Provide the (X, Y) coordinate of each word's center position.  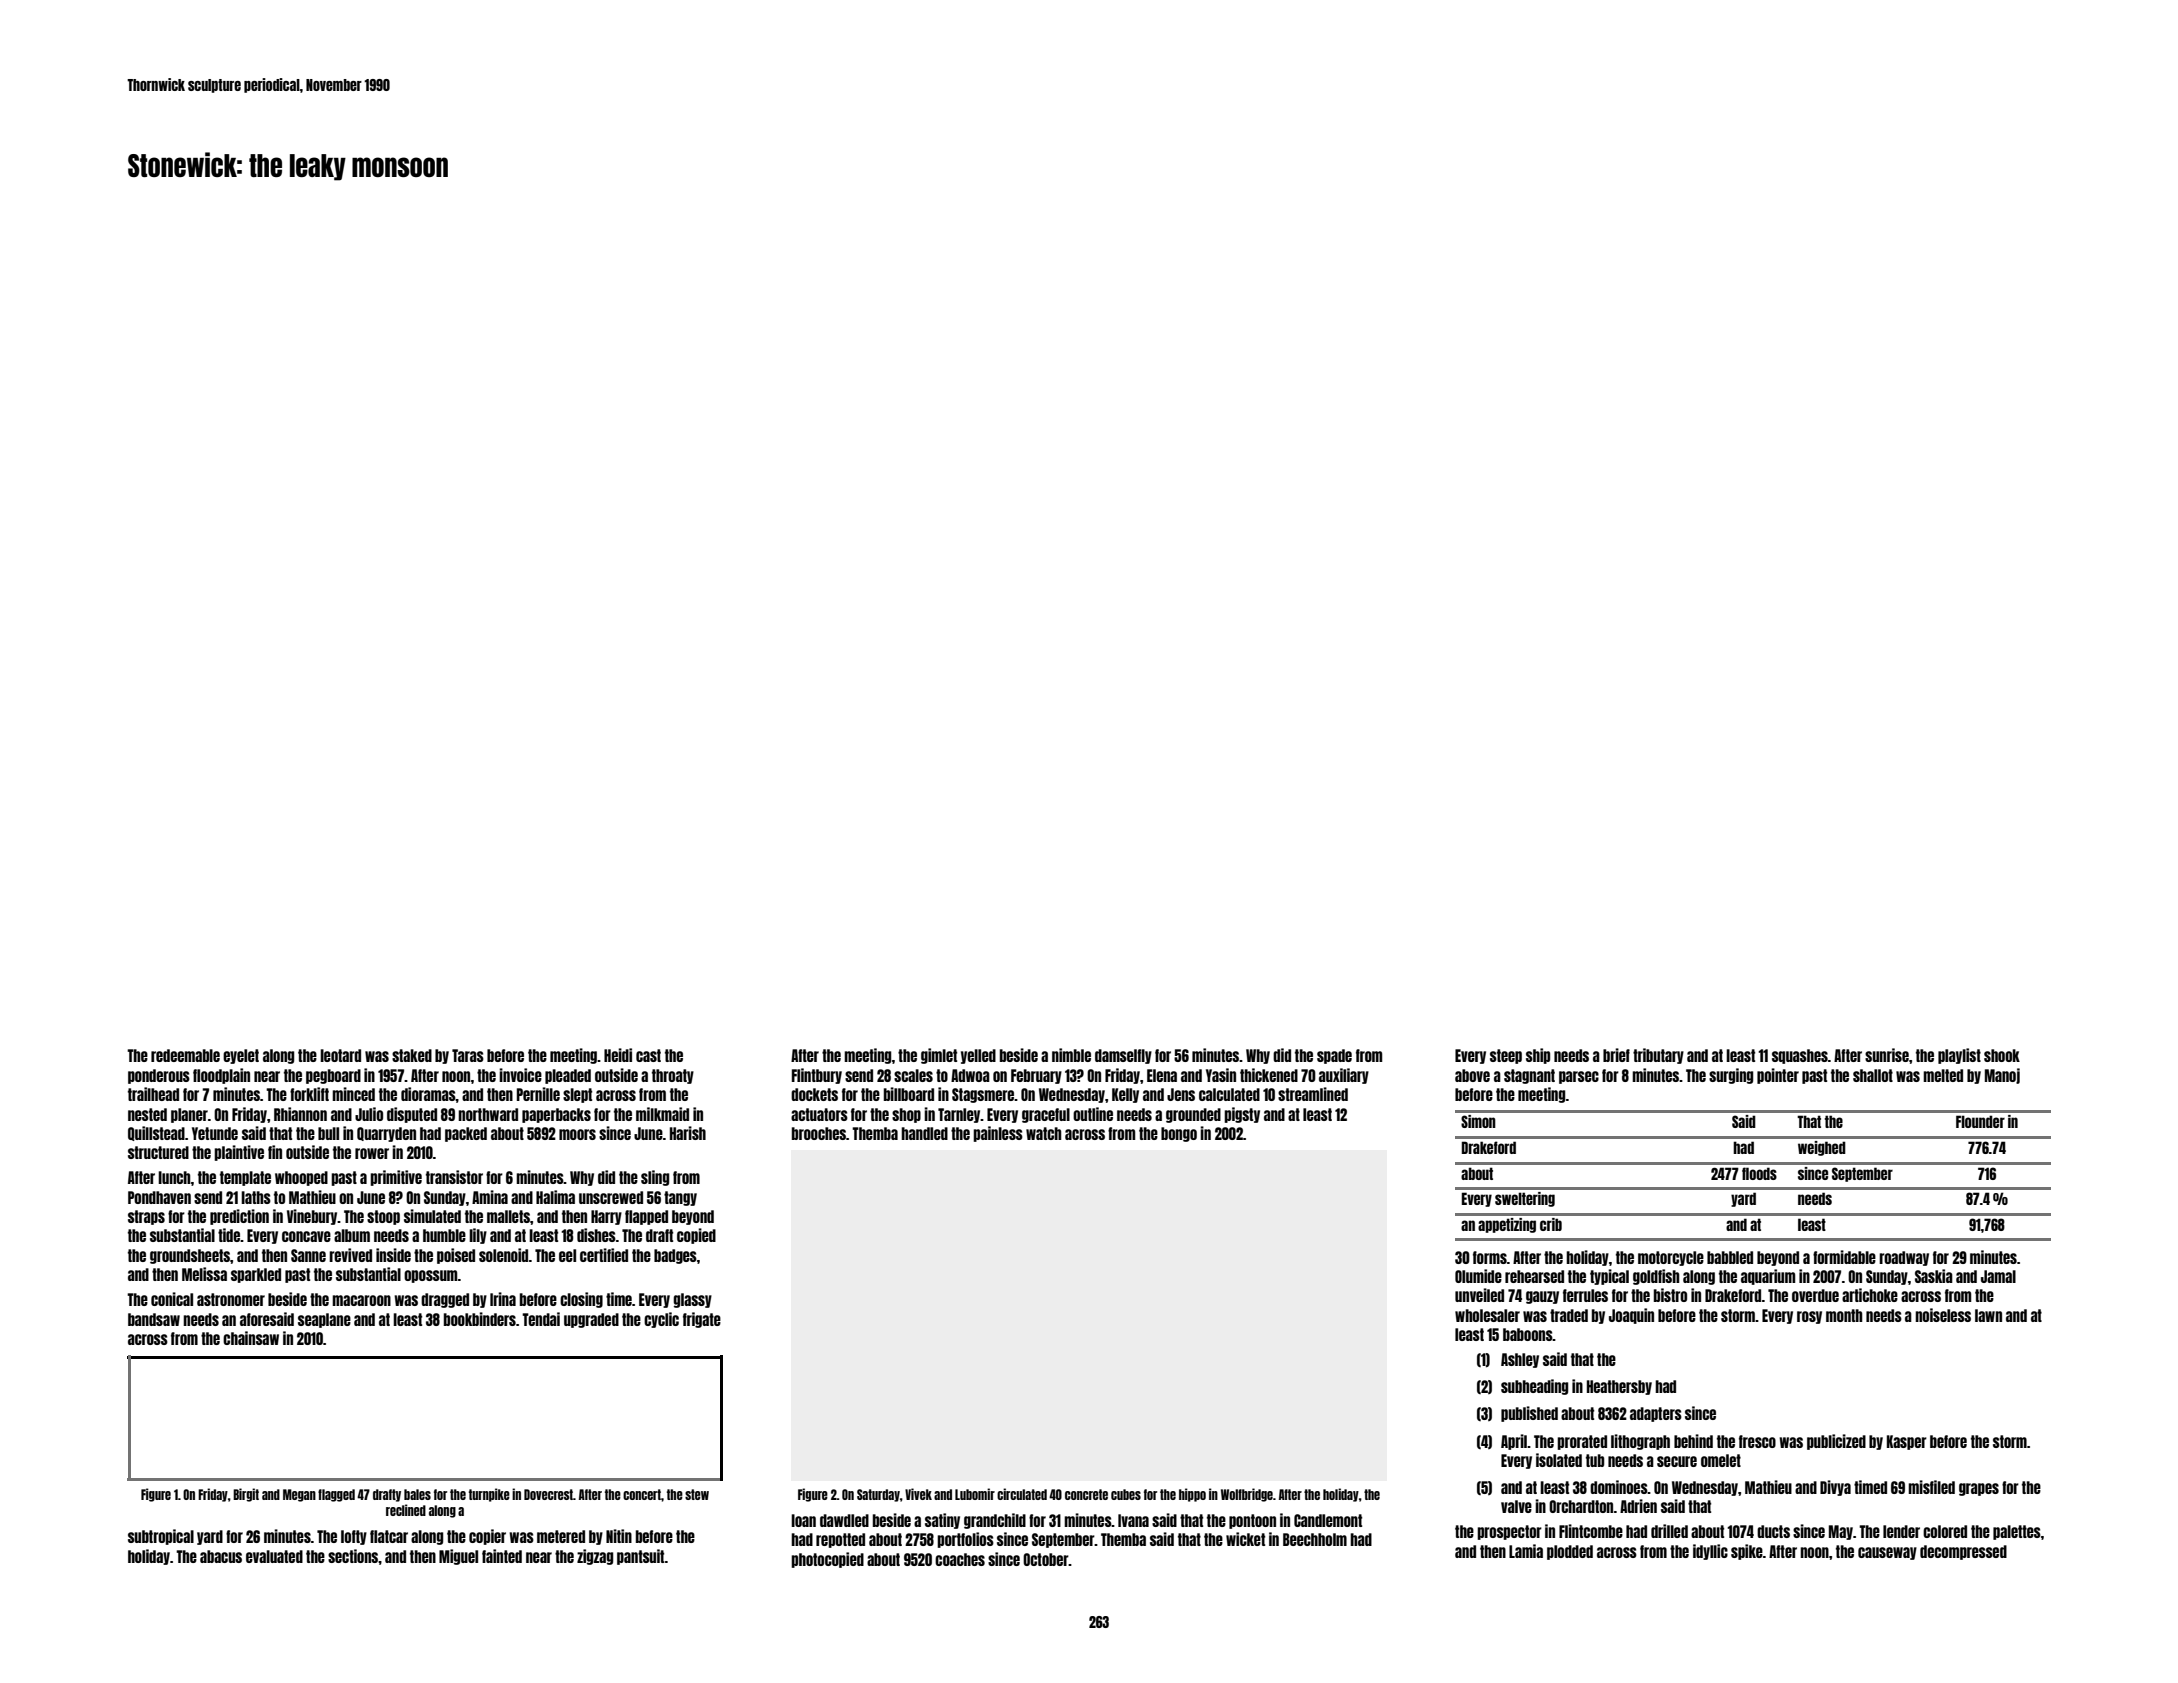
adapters (1656, 1414)
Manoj (2002, 1076)
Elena (1162, 1075)
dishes (596, 1235)
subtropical (161, 1537)
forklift (309, 1094)
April (1514, 1442)
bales (417, 1494)
